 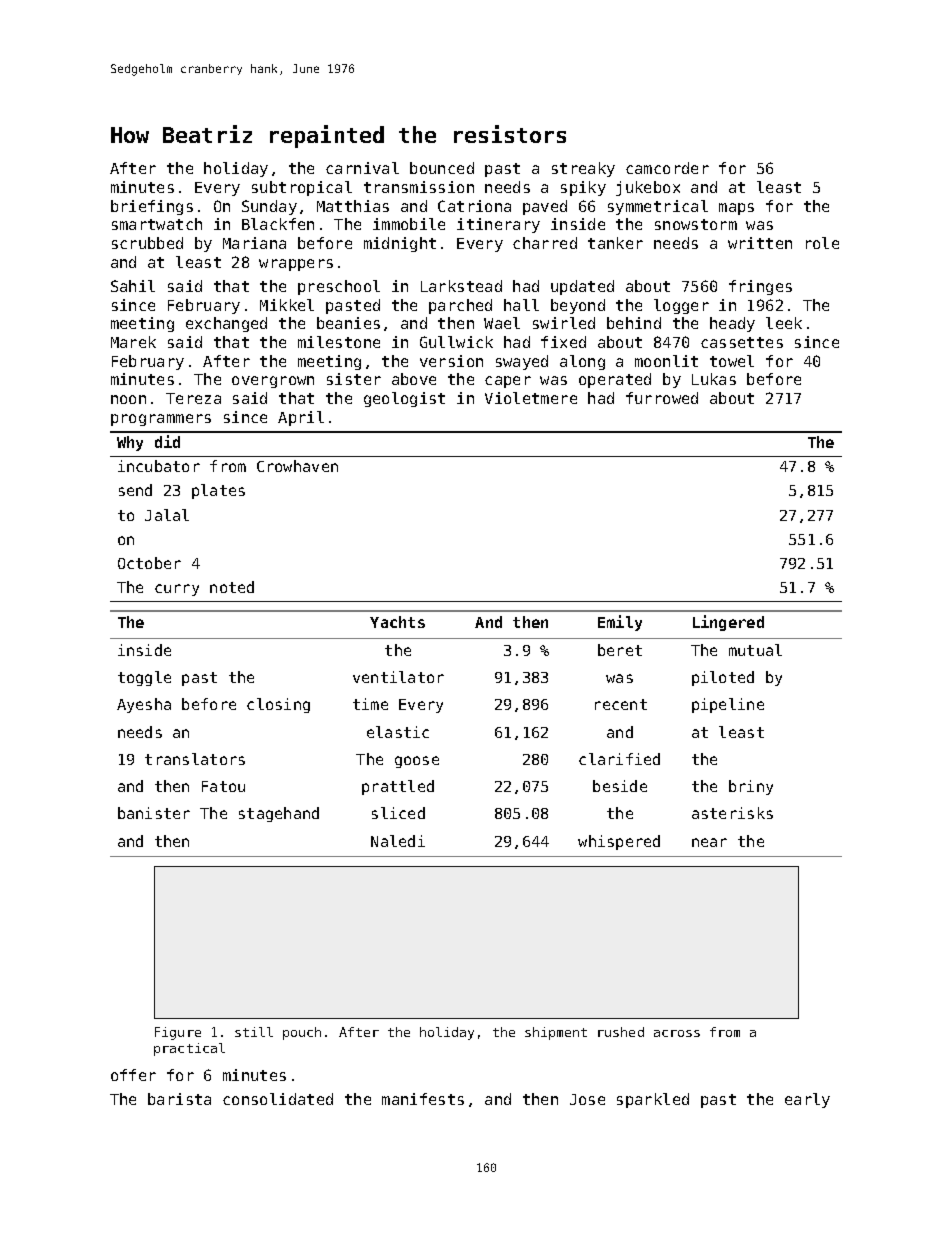 I want to click on Lukas, so click(x=714, y=379).
